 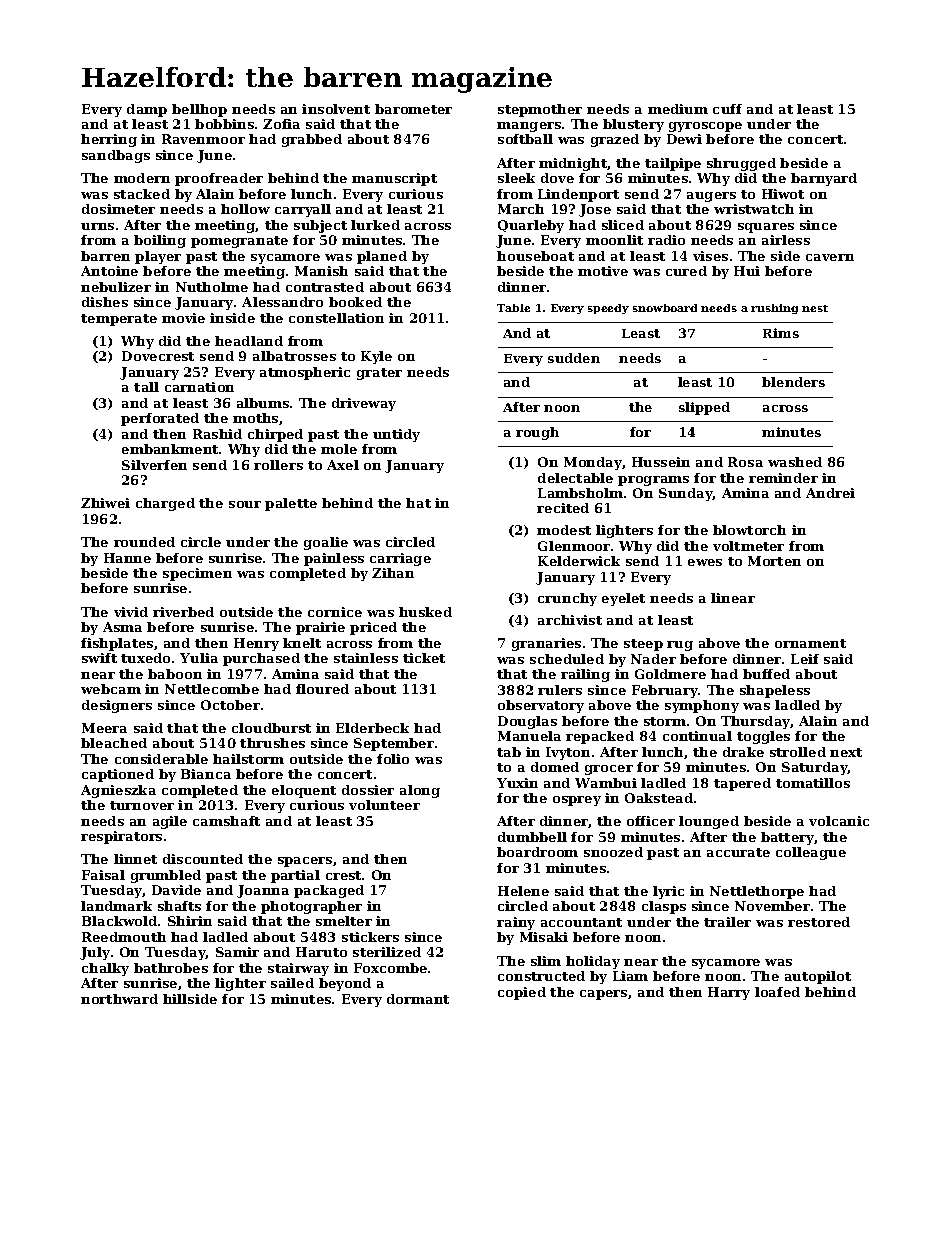 I want to click on speedy, so click(x=608, y=309).
